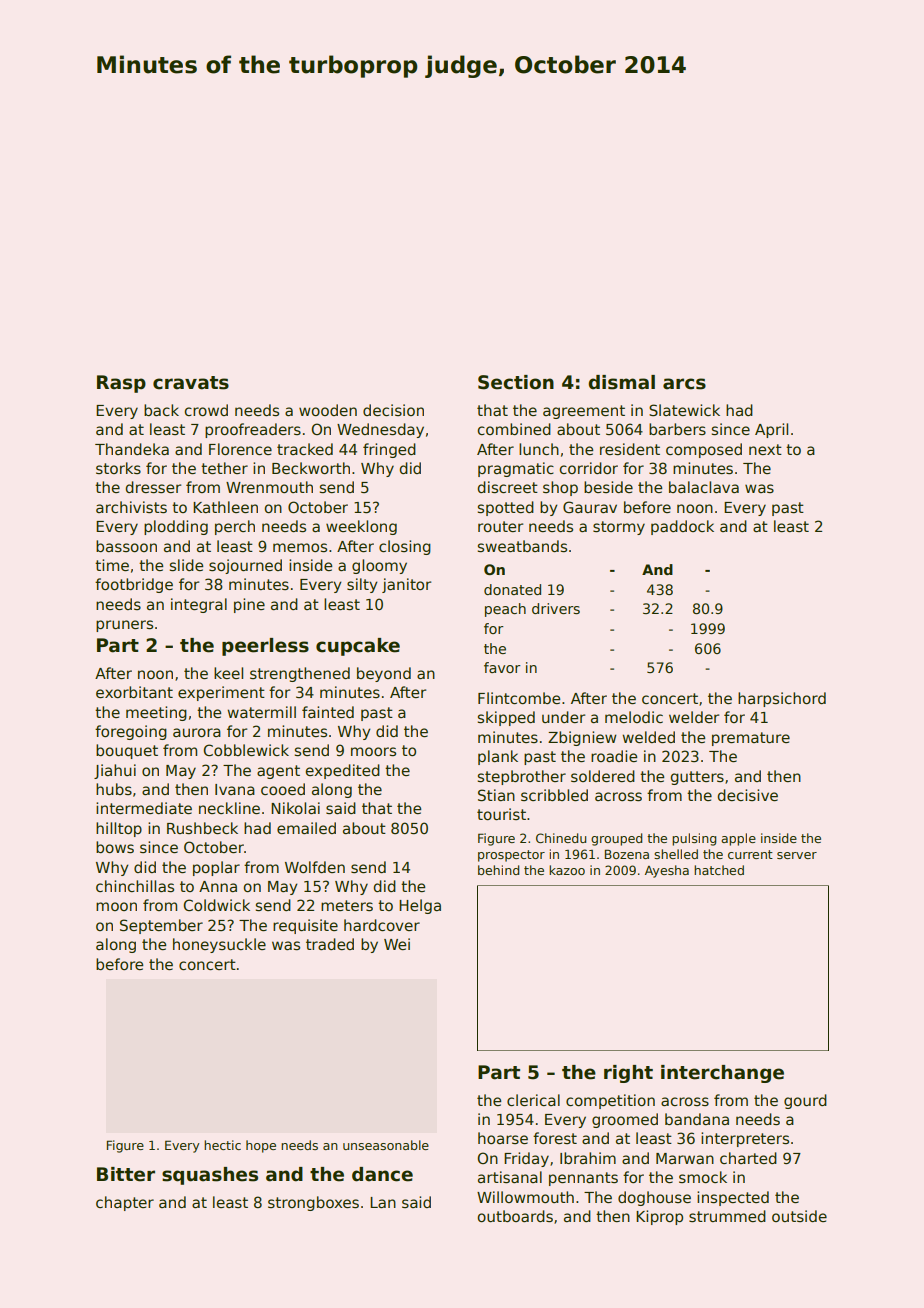 This screenshot has width=924, height=1308. What do you see at coordinates (684, 384) in the screenshot?
I see `arcs` at bounding box center [684, 384].
